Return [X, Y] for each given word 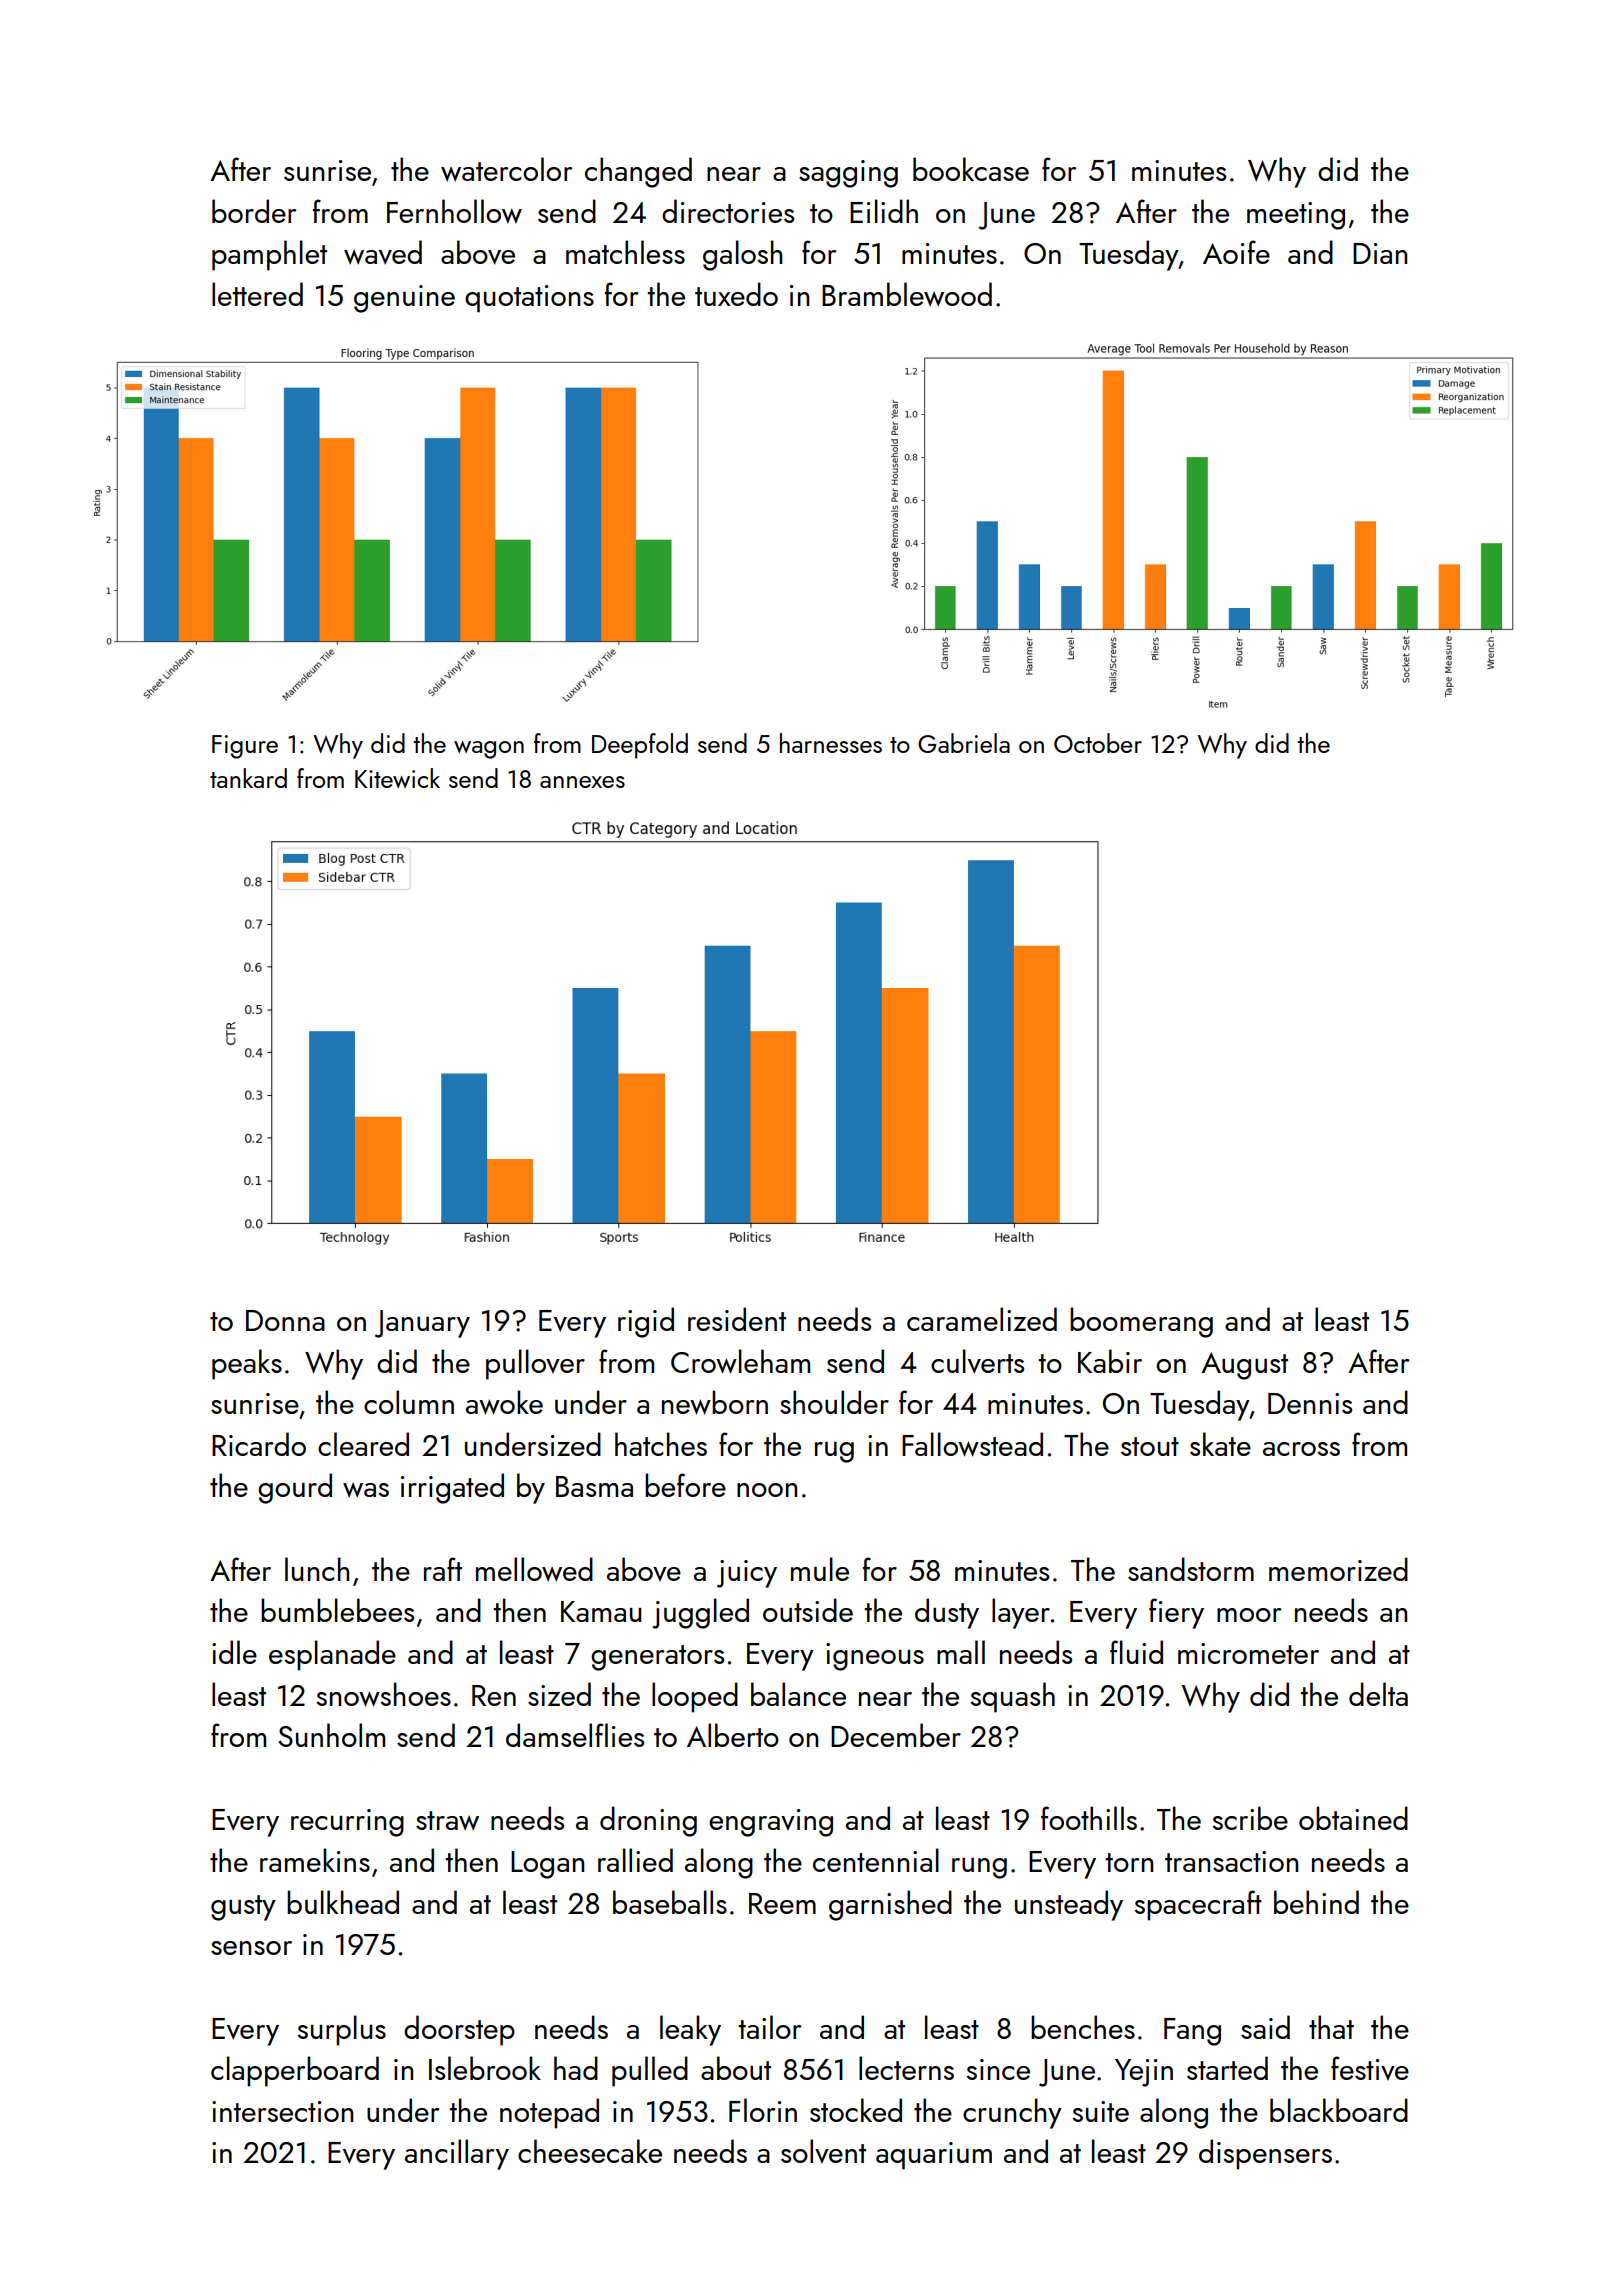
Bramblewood [907, 294]
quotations [529, 299]
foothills [1089, 1818]
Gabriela [964, 743]
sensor [251, 1948]
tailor [769, 2027]
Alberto [733, 1735]
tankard [248, 778]
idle [234, 1652]
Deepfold [640, 746]
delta [1378, 1694]
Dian [1380, 253]
